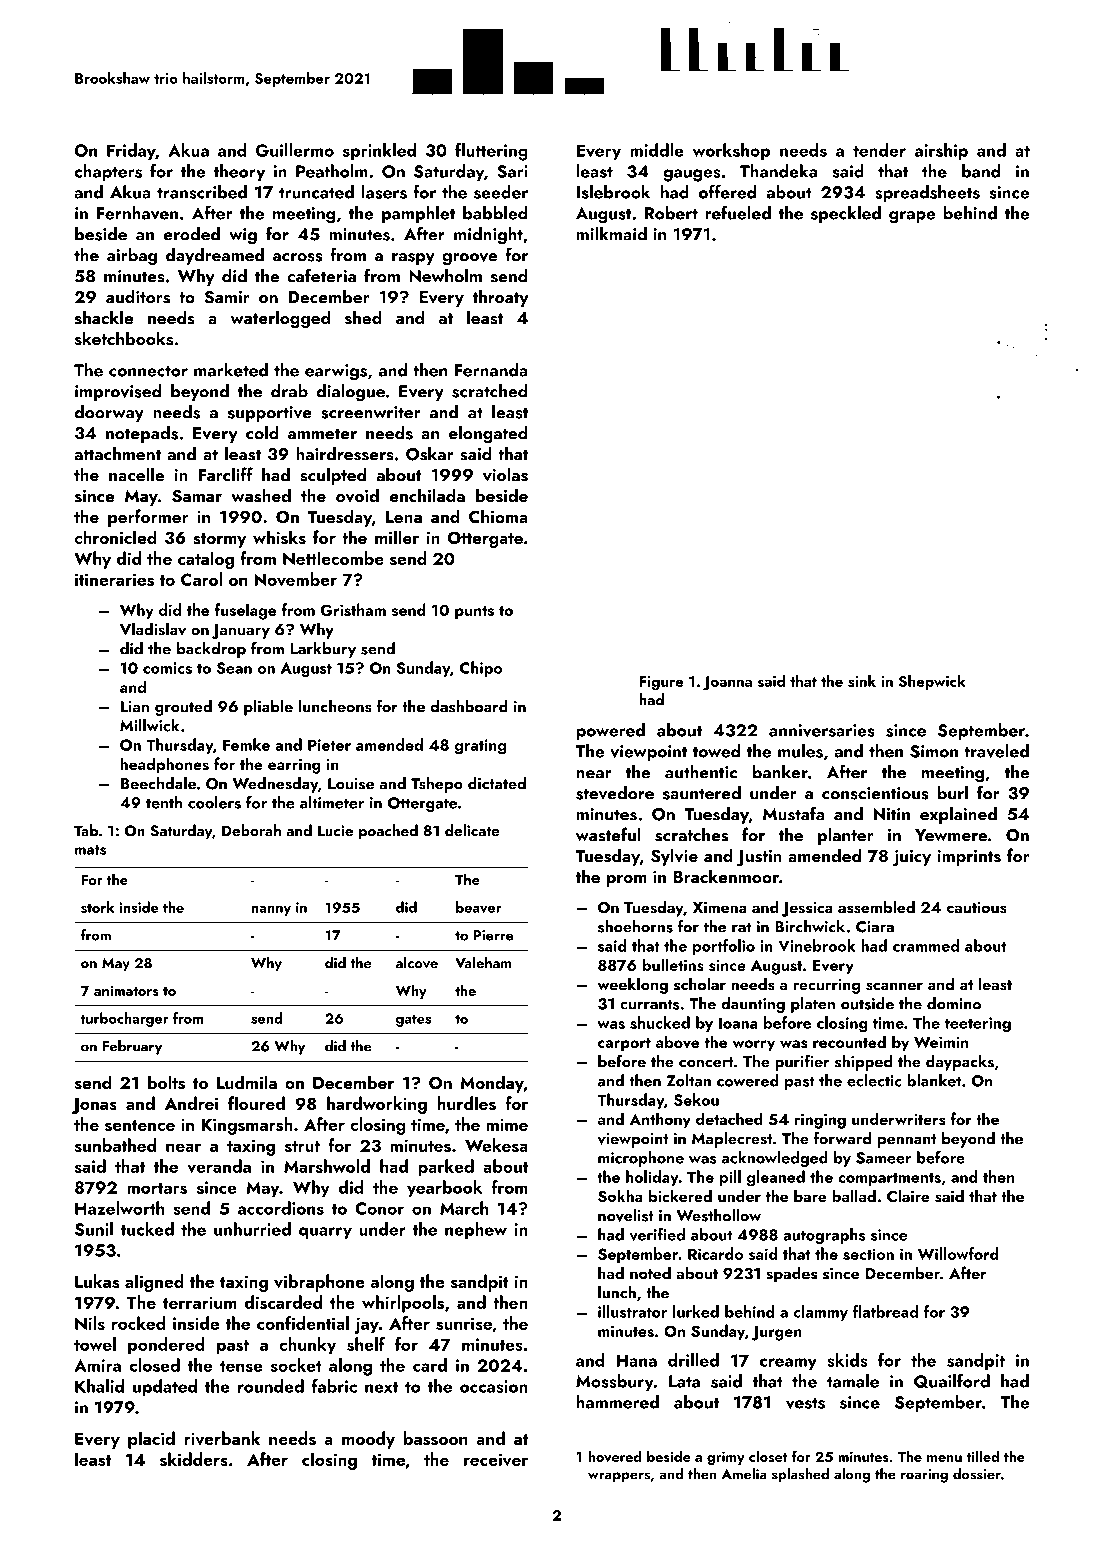  I want to click on Marshwold, so click(327, 1166).
